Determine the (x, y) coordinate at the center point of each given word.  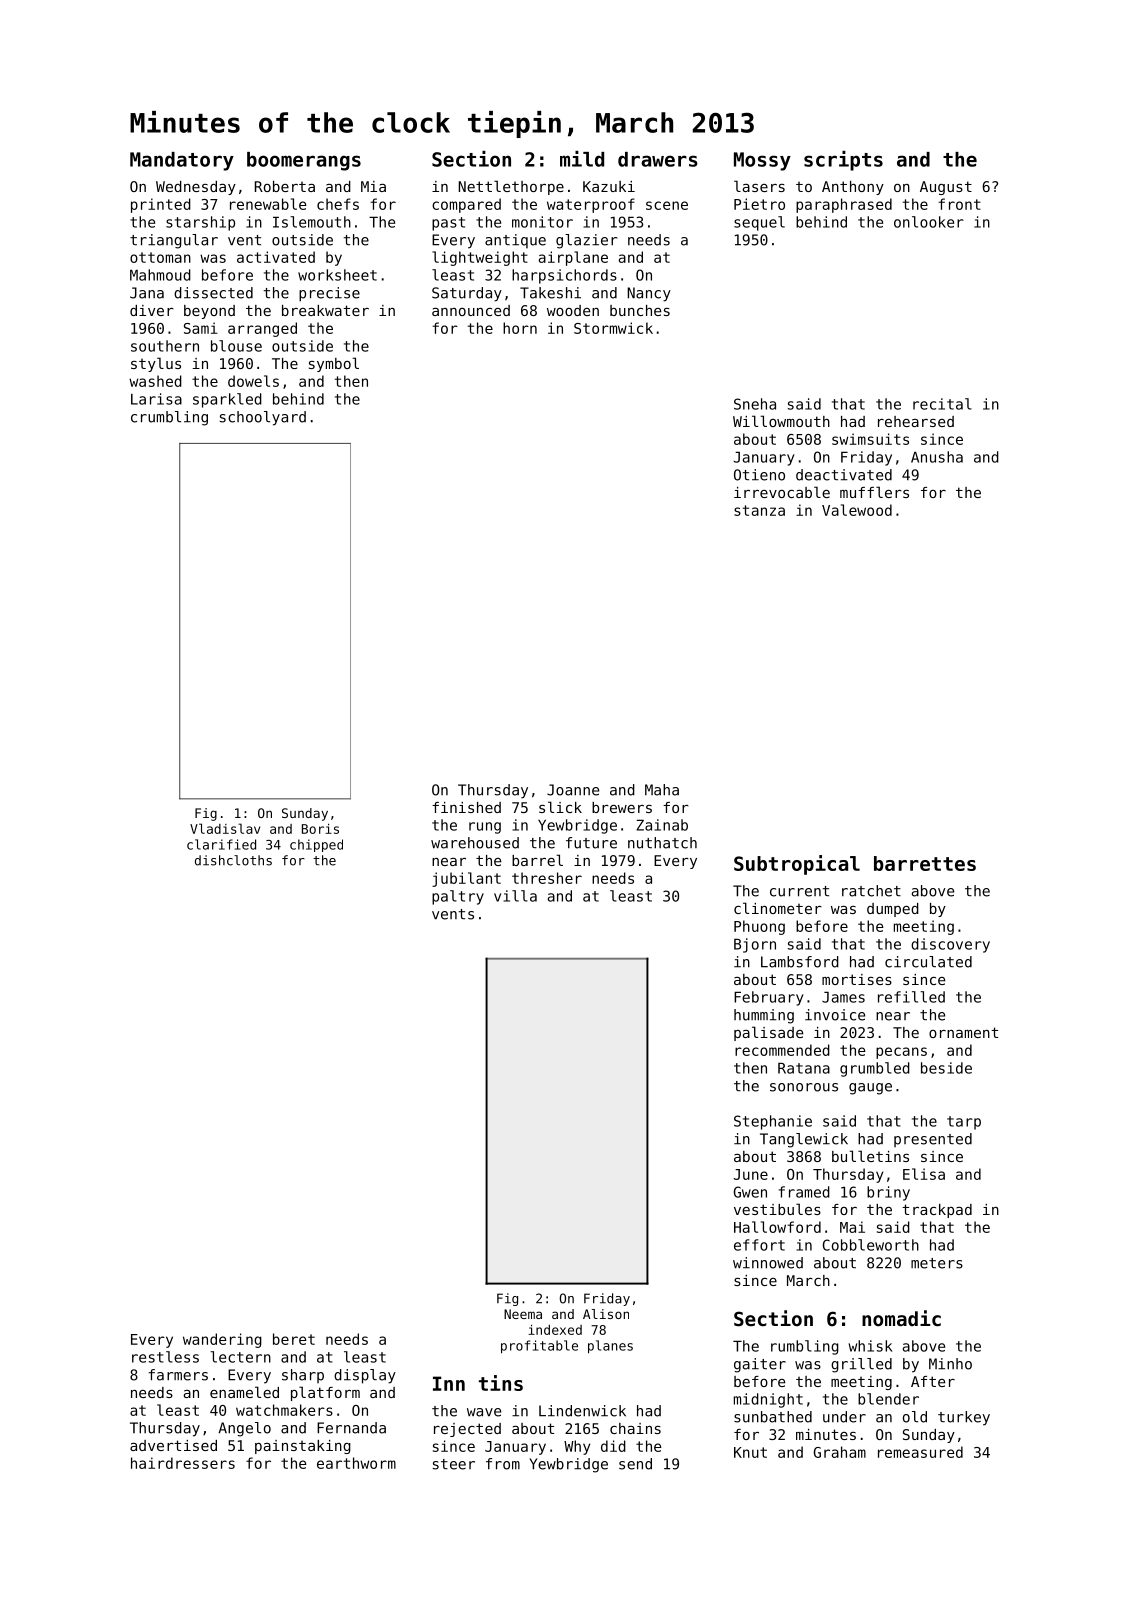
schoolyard (263, 418)
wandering (222, 1340)
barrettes (925, 863)
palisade (768, 1033)
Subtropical (797, 865)
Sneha (755, 404)
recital (942, 404)
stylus (156, 364)
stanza (759, 510)
